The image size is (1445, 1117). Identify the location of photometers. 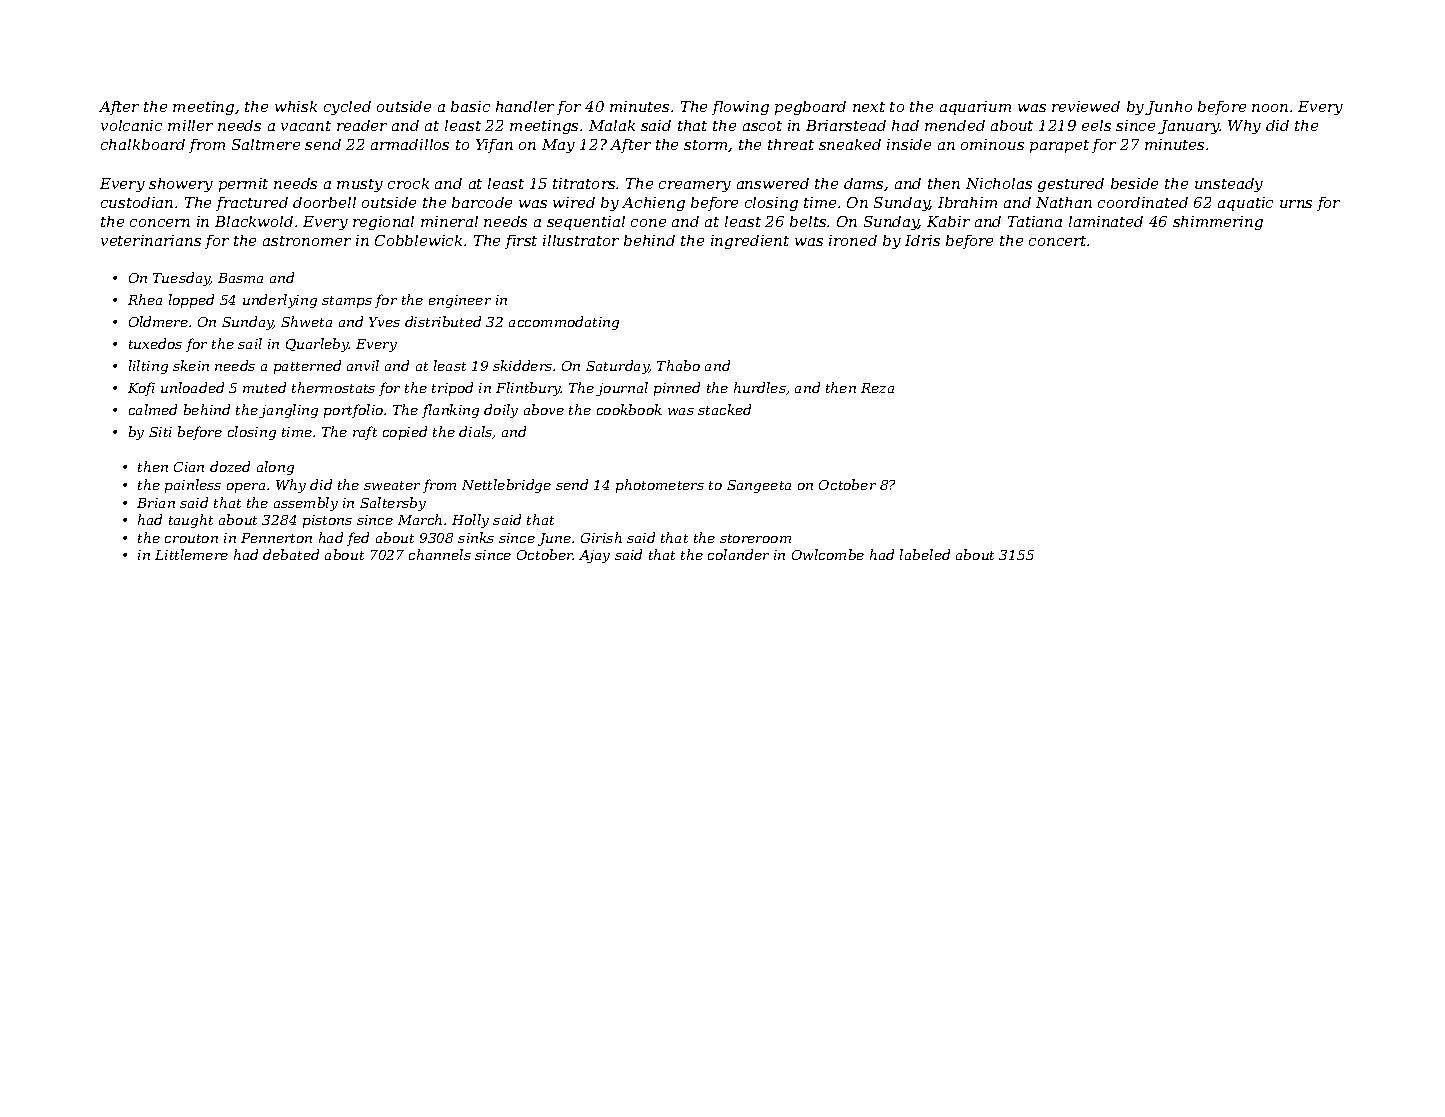
(660, 486).
